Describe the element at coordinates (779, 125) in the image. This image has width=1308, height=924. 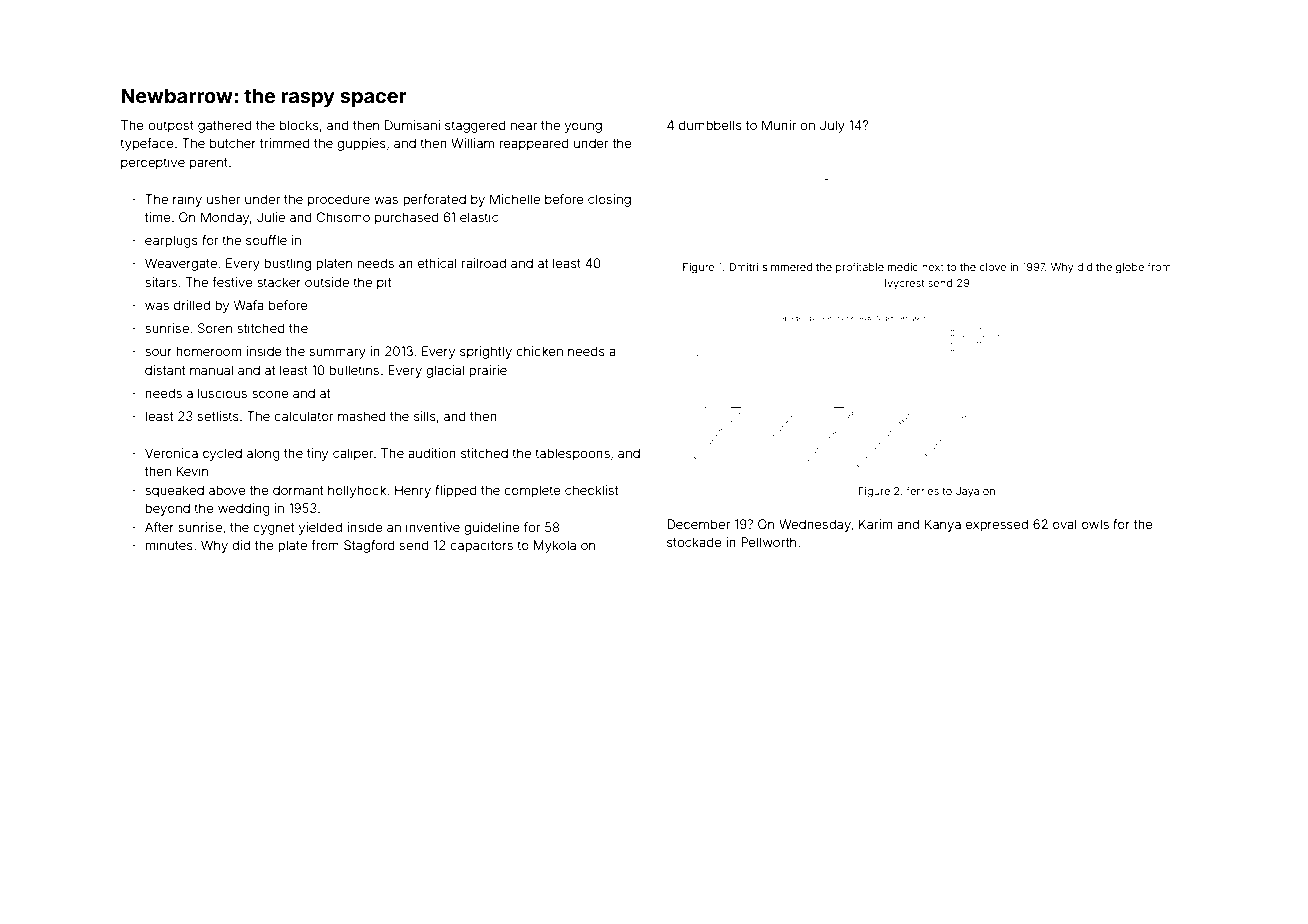
I see `Munir` at that location.
